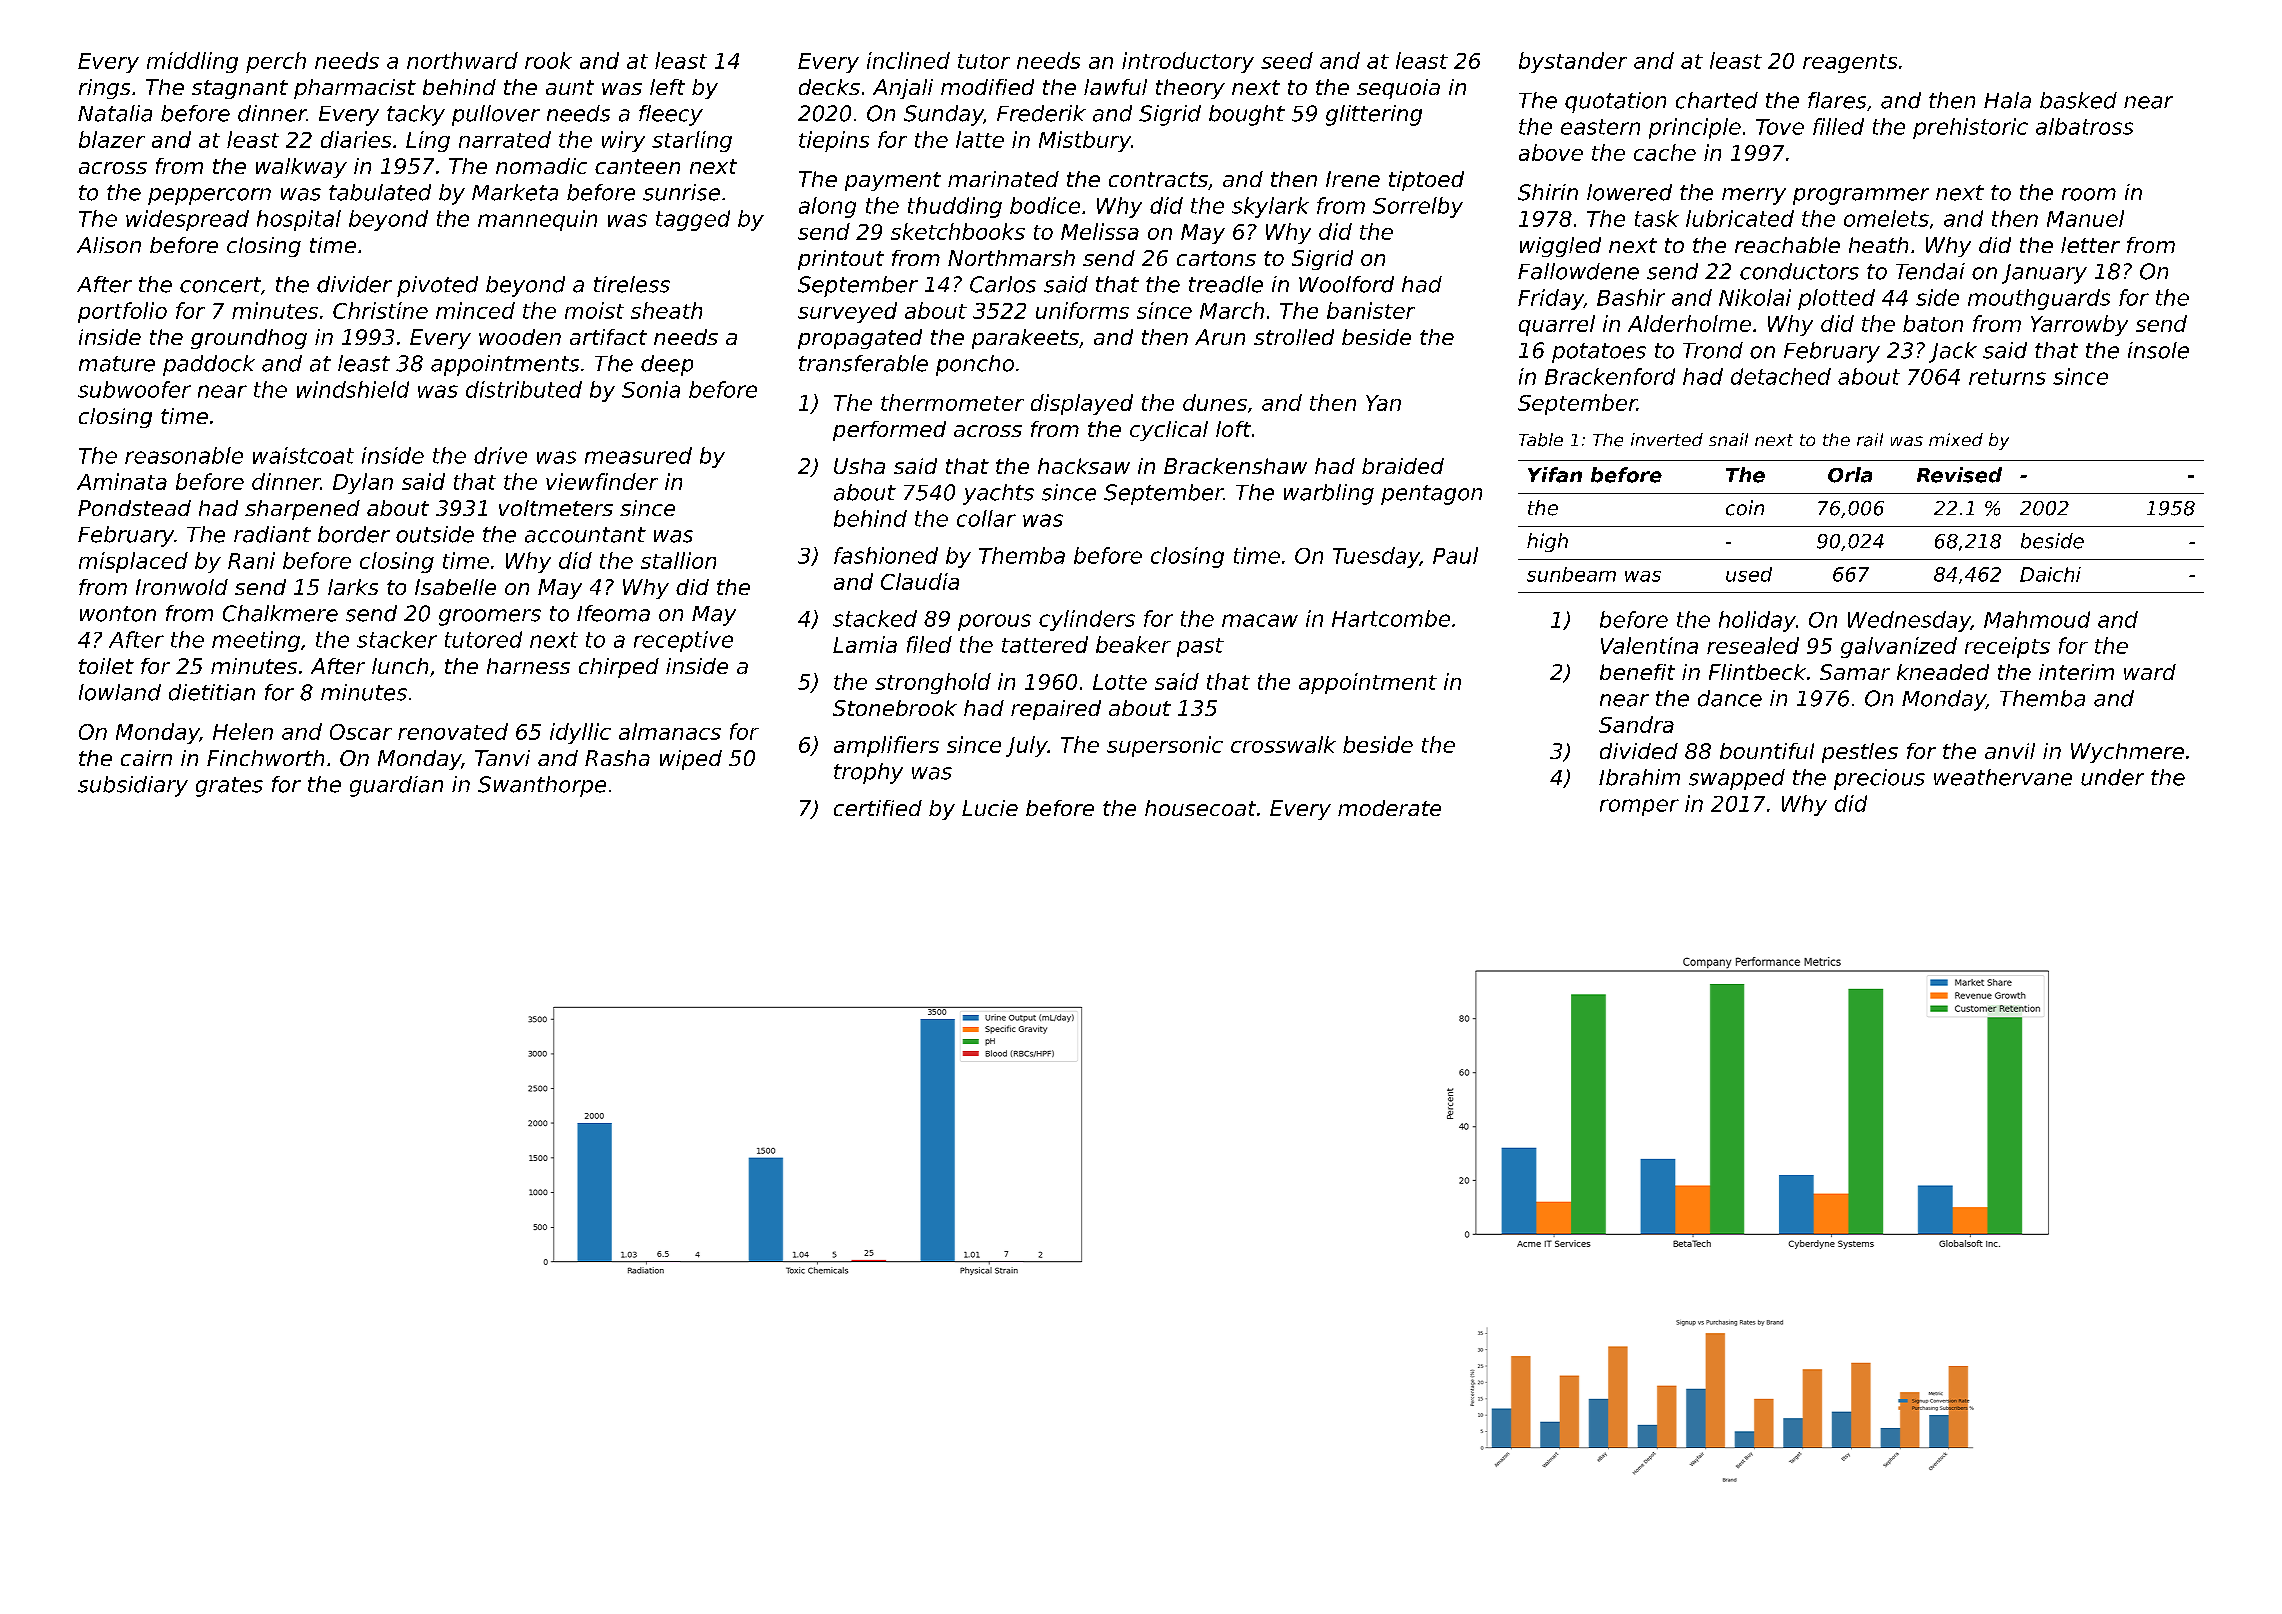  I want to click on seed, so click(1287, 60).
